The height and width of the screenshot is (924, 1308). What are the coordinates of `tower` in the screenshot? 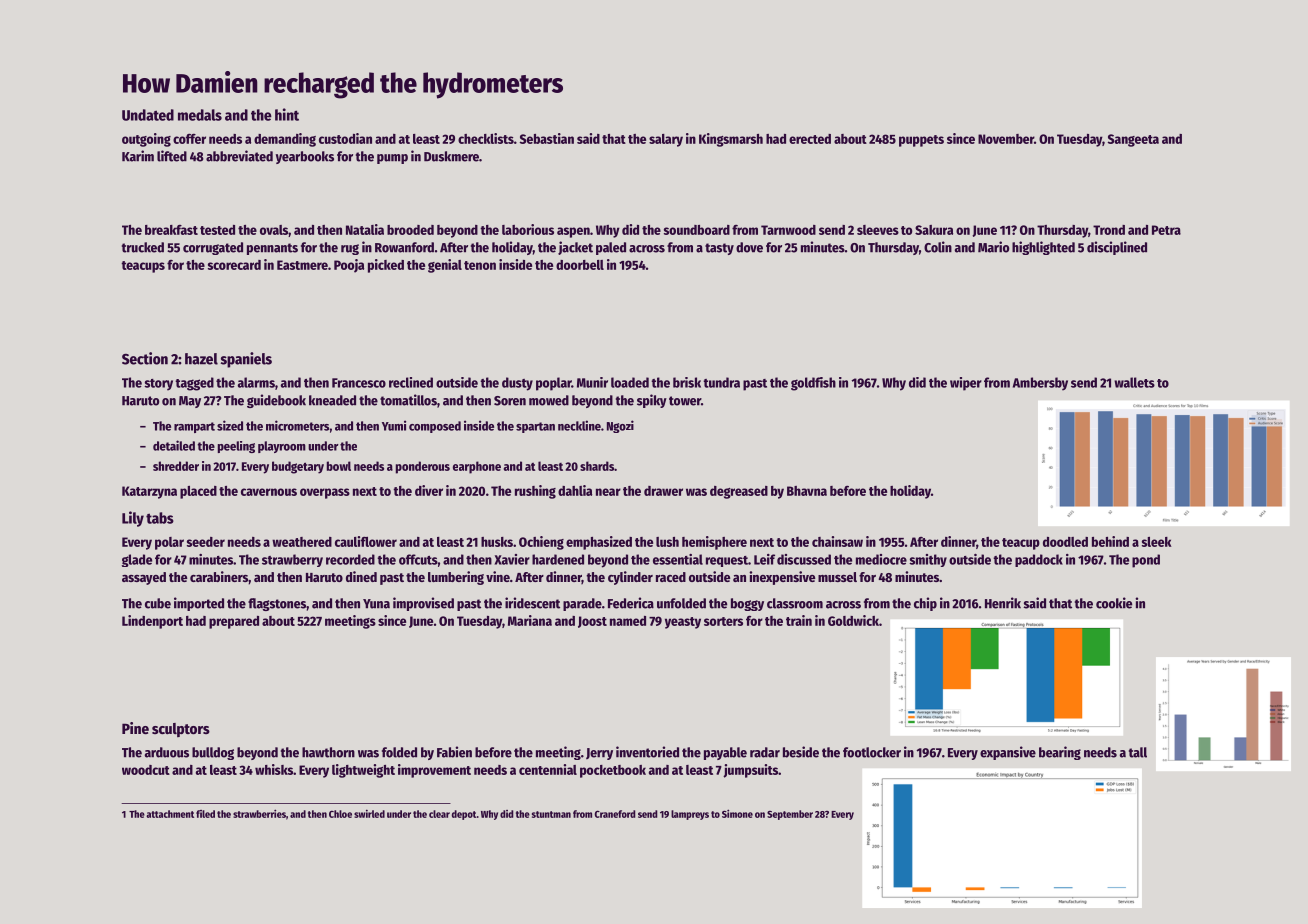 It's located at (685, 401).
